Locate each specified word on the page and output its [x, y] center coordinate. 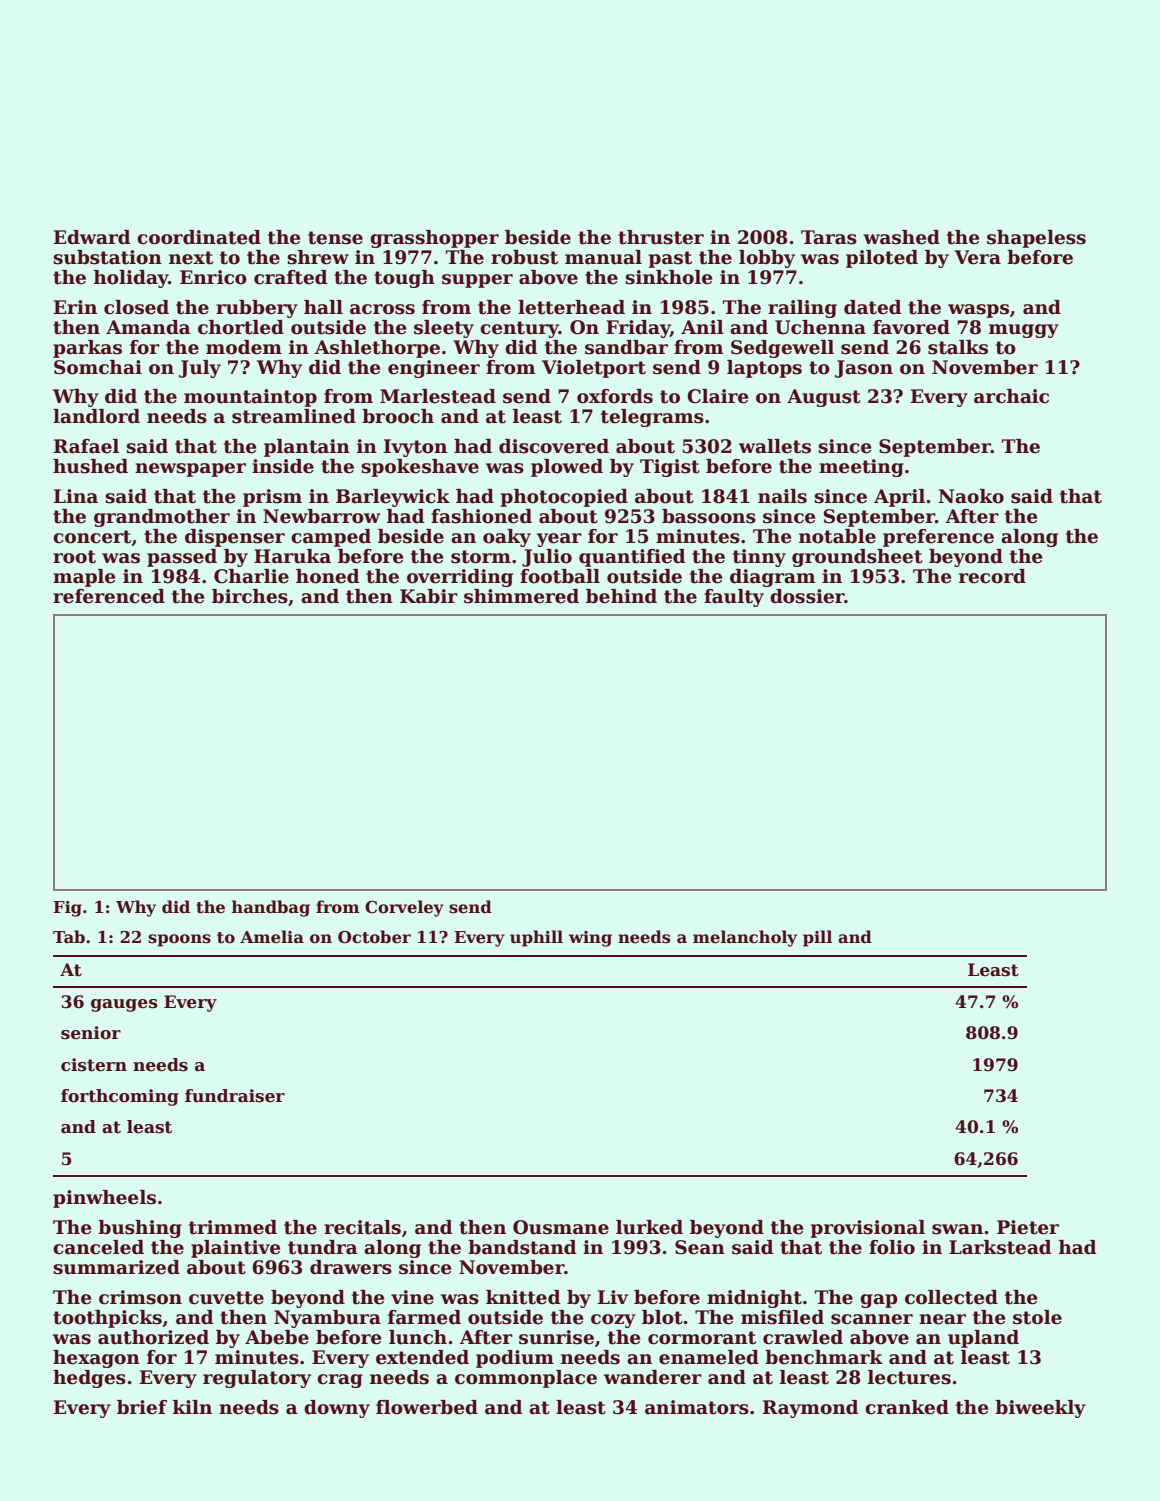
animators [697, 1407]
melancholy [745, 938]
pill [817, 938]
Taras [829, 237]
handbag [271, 908]
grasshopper [434, 239]
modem [244, 347]
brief [142, 1407]
